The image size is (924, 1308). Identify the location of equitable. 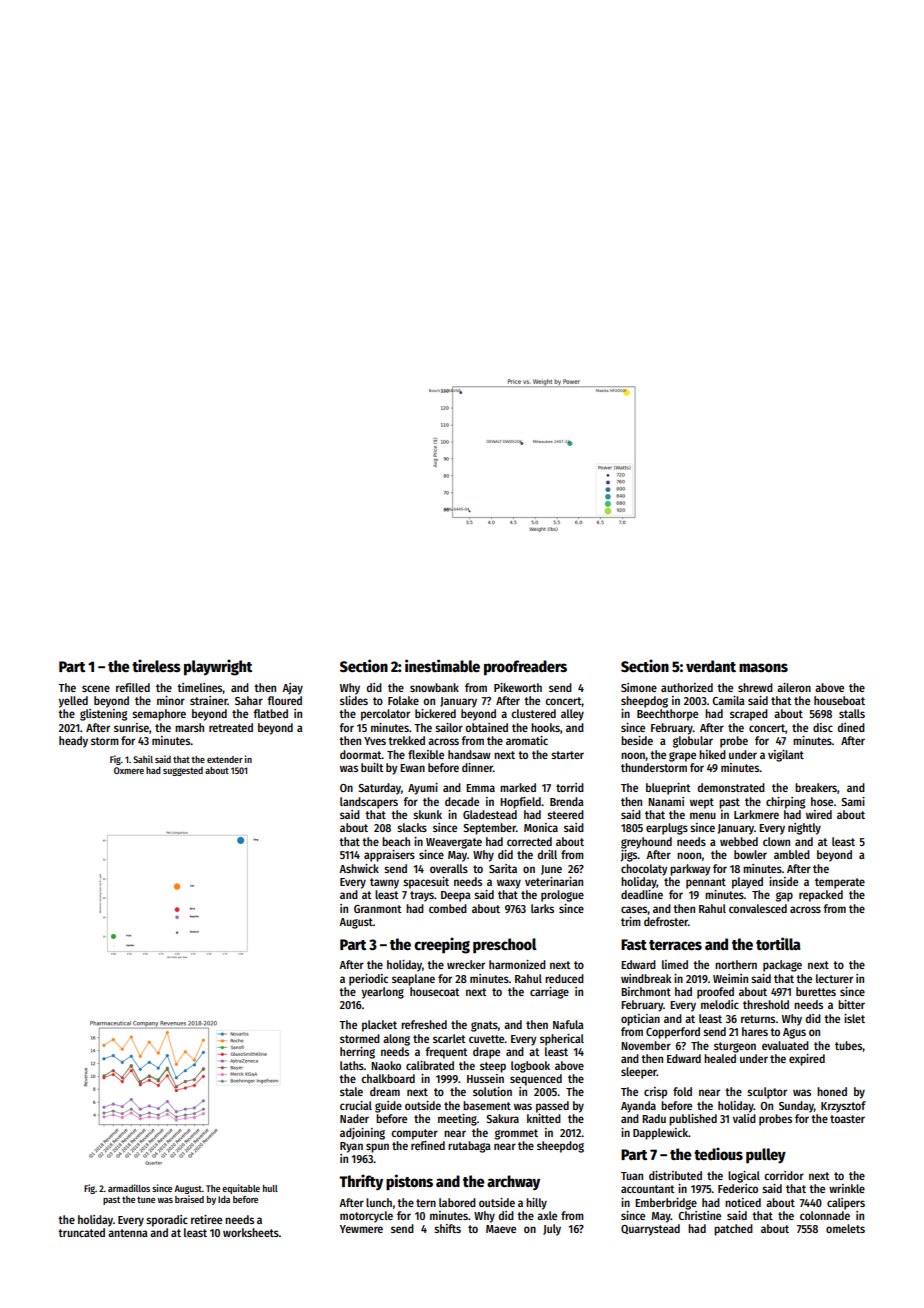
(241, 1189).
